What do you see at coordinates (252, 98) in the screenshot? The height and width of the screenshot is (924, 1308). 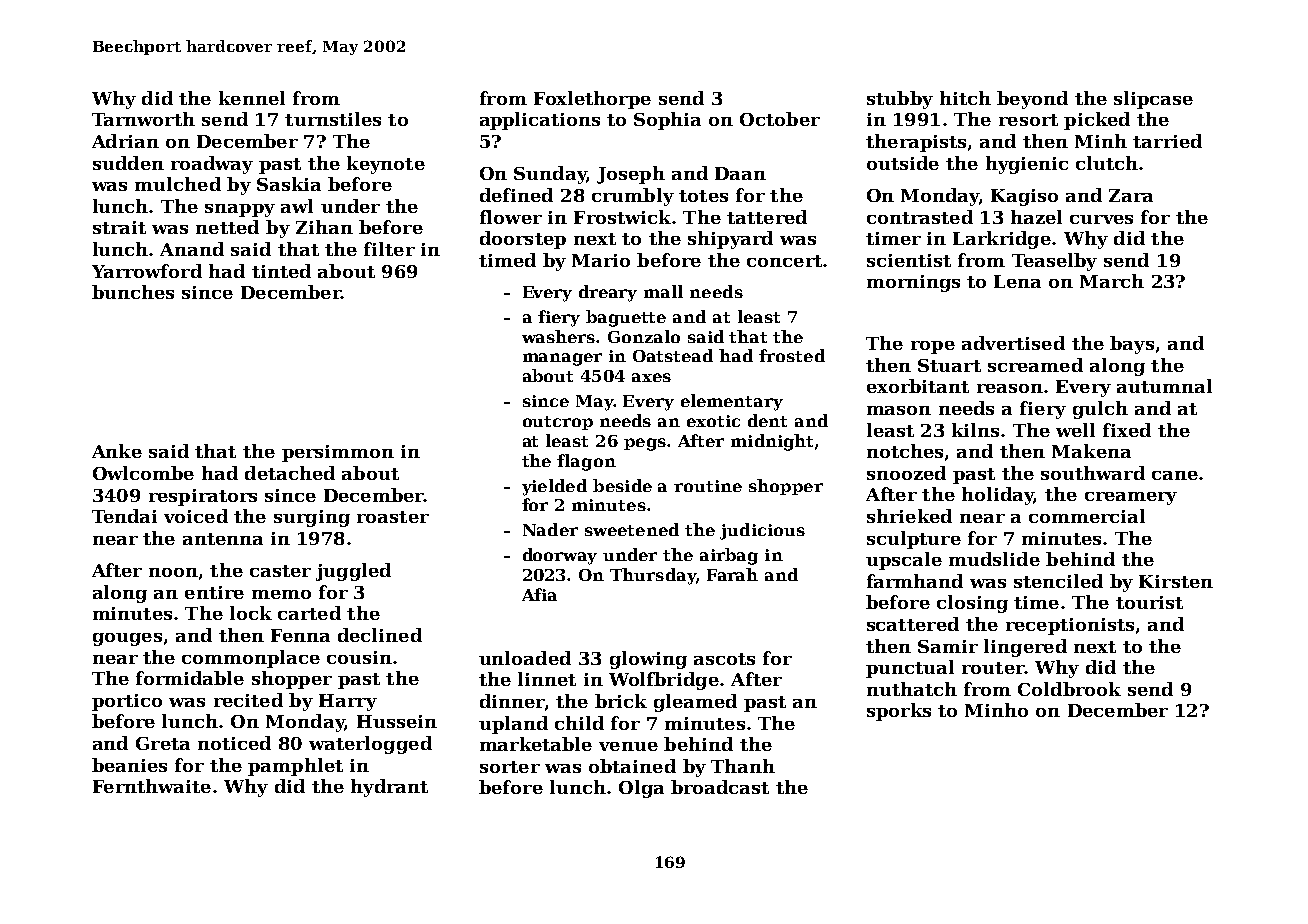 I see `kennel` at bounding box center [252, 98].
